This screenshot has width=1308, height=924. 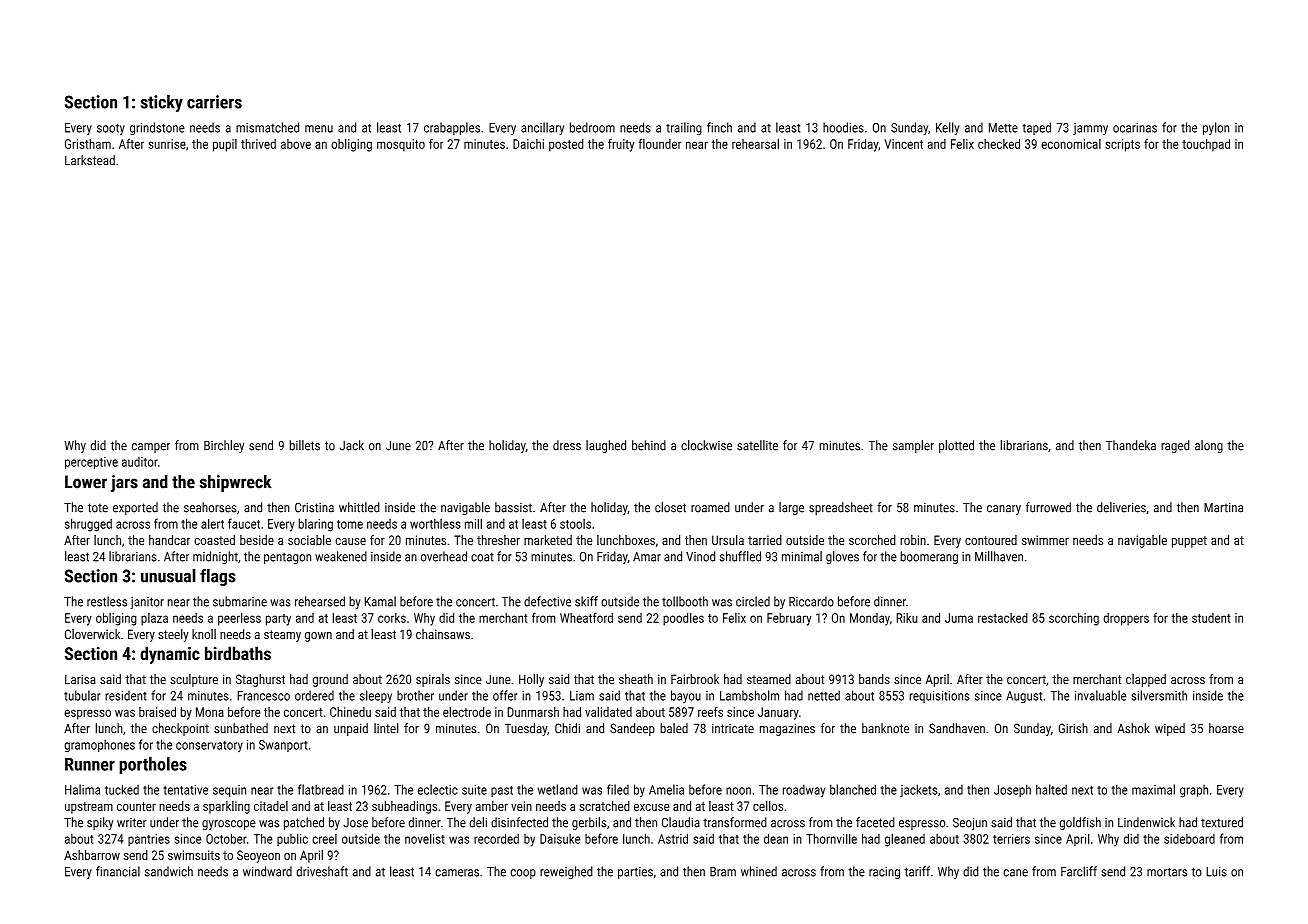 What do you see at coordinates (956, 446) in the screenshot?
I see `plotted` at bounding box center [956, 446].
